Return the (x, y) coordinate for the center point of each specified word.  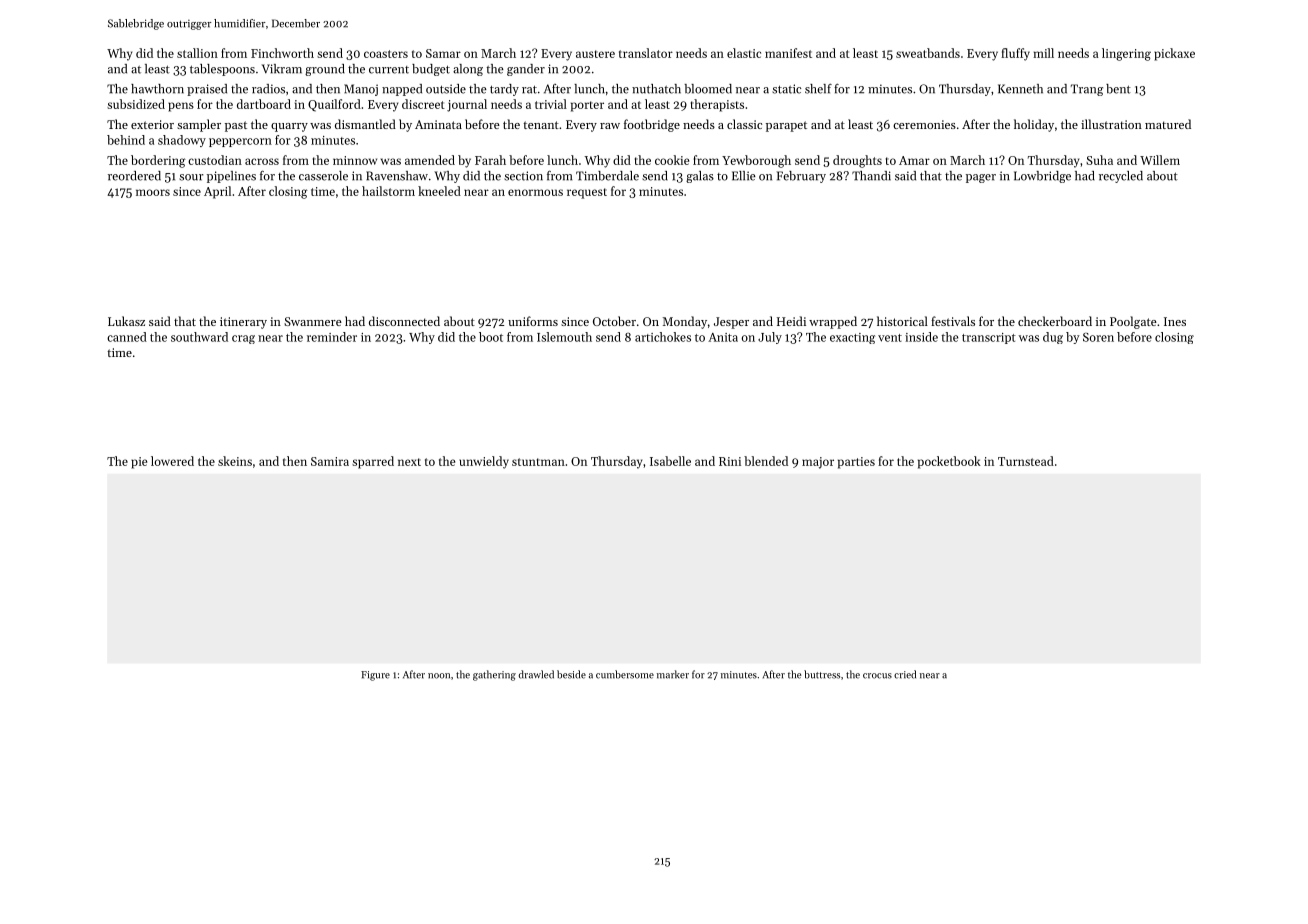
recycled (1121, 177)
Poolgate (1133, 322)
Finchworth (282, 53)
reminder (332, 337)
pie (139, 463)
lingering (1126, 54)
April (217, 192)
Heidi (791, 321)
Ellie (744, 176)
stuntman (538, 462)
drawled (536, 674)
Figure (375, 676)
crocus (877, 676)
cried (905, 674)
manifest (788, 53)
